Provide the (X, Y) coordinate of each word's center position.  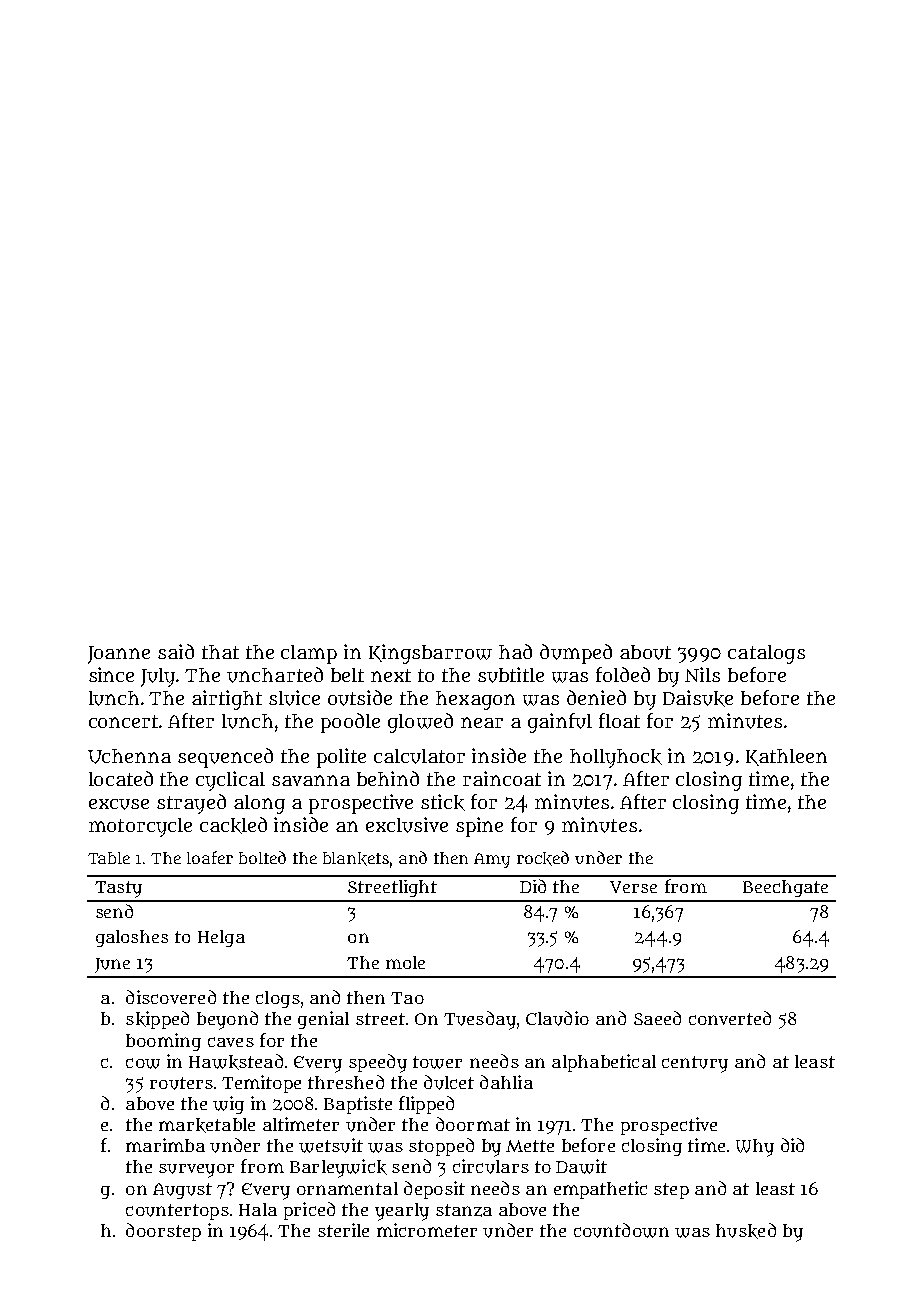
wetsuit (331, 1145)
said (176, 651)
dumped (576, 654)
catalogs (766, 654)
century (695, 1064)
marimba (165, 1145)
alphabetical (604, 1063)
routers (181, 1083)
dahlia (506, 1082)
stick (443, 802)
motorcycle (140, 827)
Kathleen (786, 757)
